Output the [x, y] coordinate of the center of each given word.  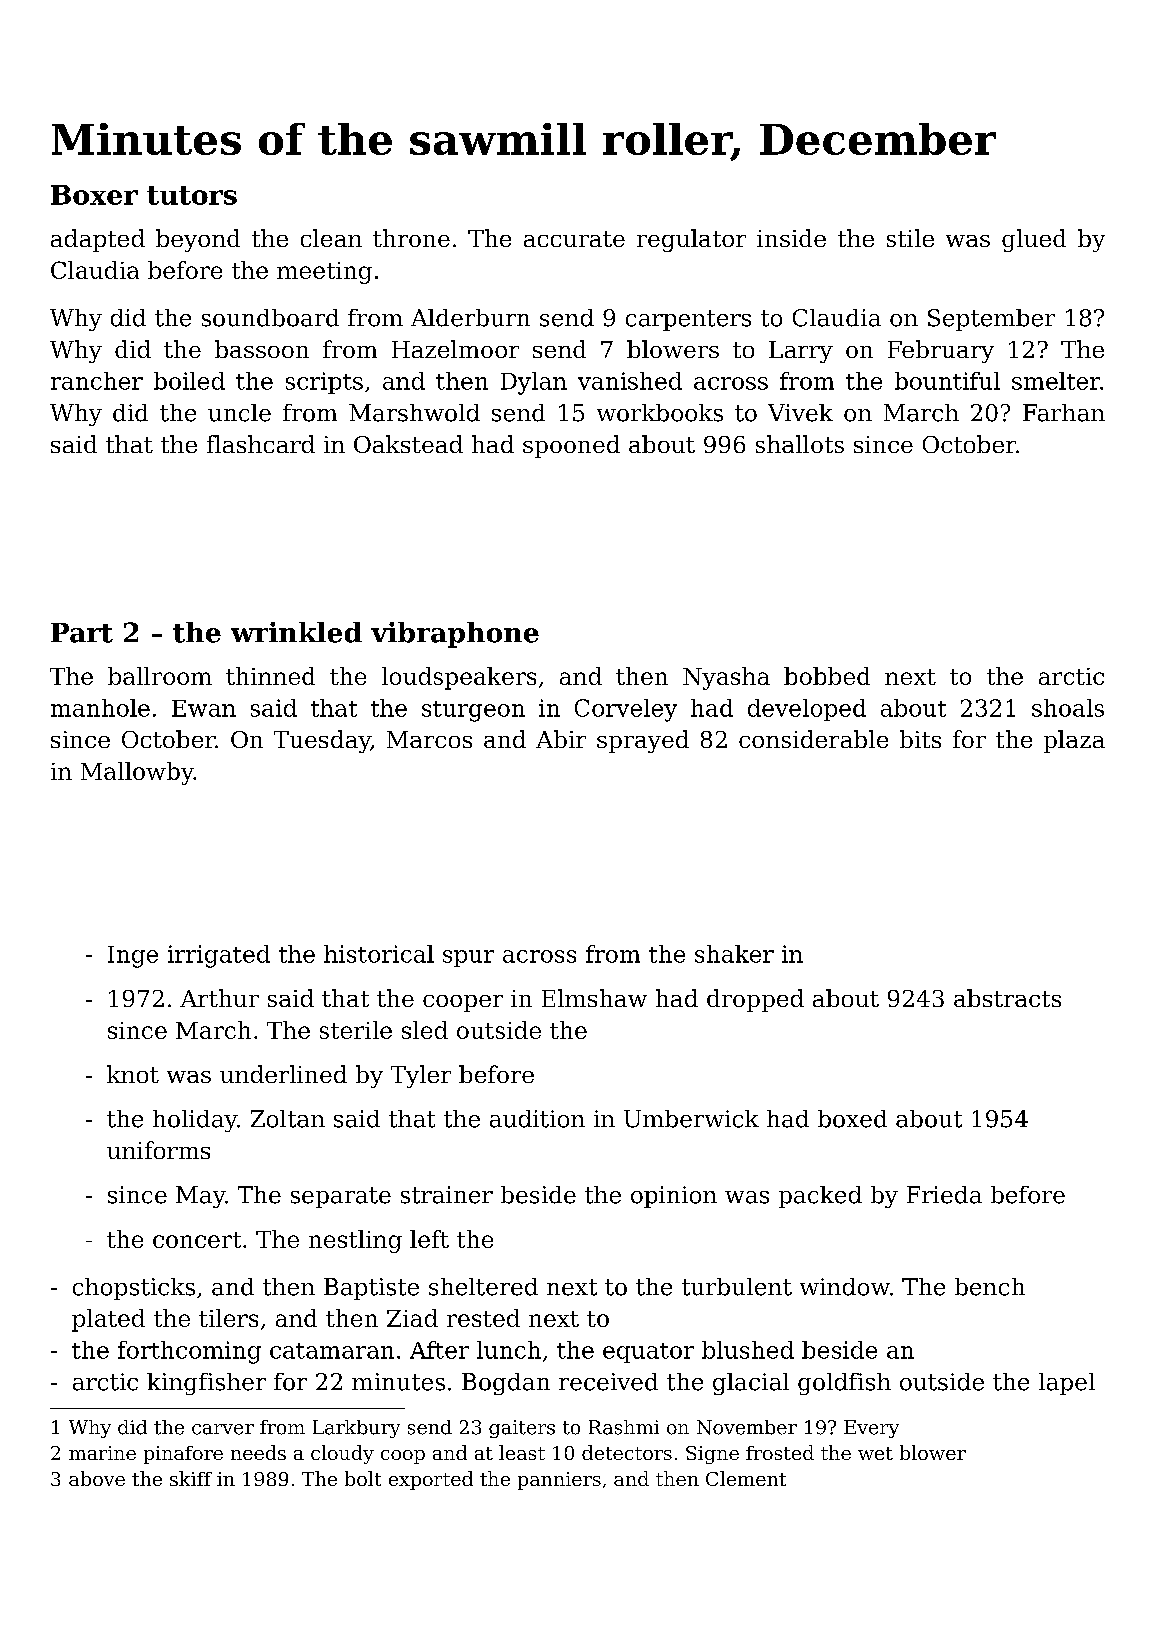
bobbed [827, 676]
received [608, 1382]
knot [133, 1074]
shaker [734, 954]
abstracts [1007, 998]
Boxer [94, 195]
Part [82, 633]
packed [820, 1197]
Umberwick [691, 1119]
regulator [691, 240]
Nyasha [726, 678]
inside [791, 238]
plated [108, 1320]
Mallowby [137, 773]
